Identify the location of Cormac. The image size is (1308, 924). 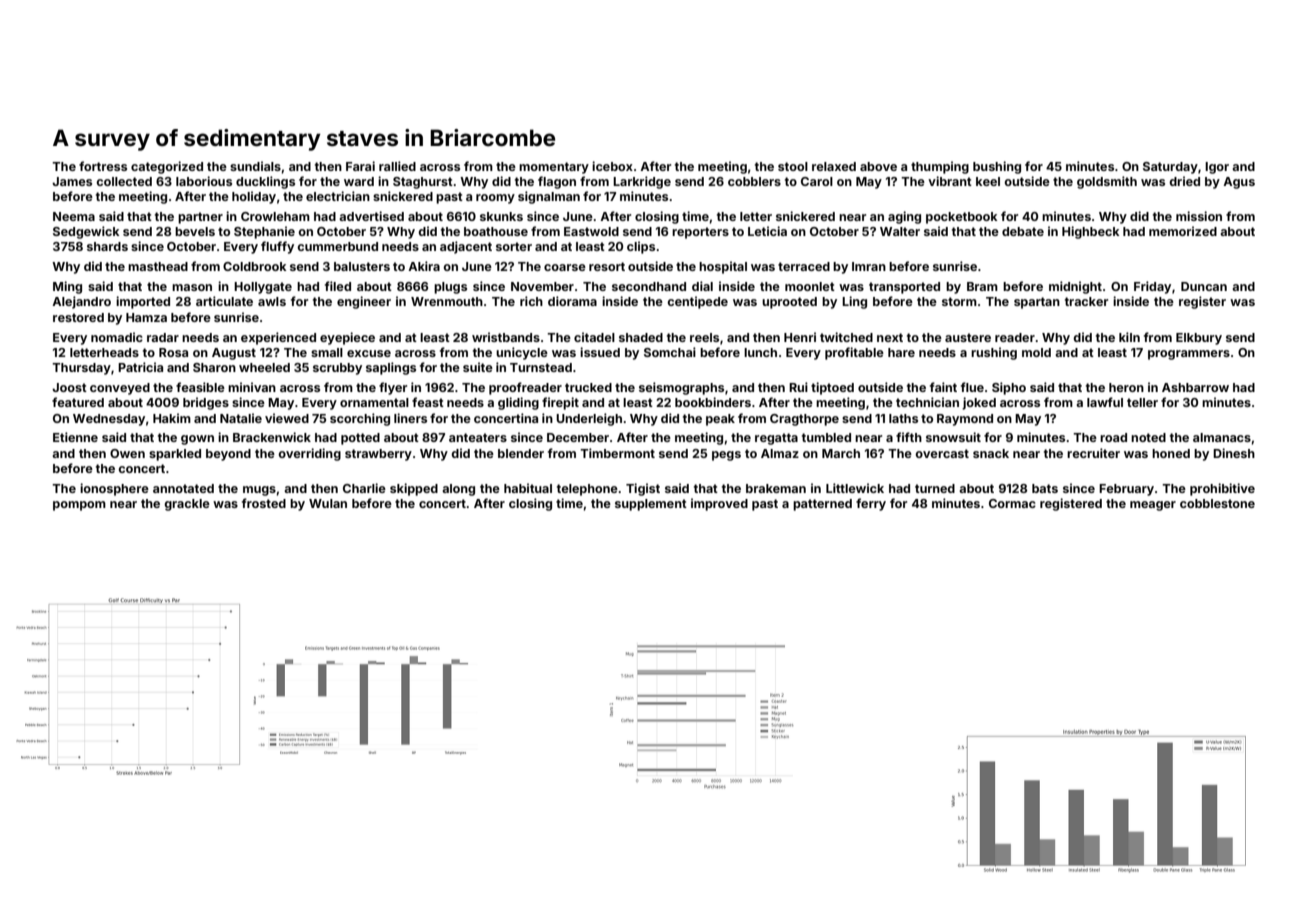
(1012, 503).
